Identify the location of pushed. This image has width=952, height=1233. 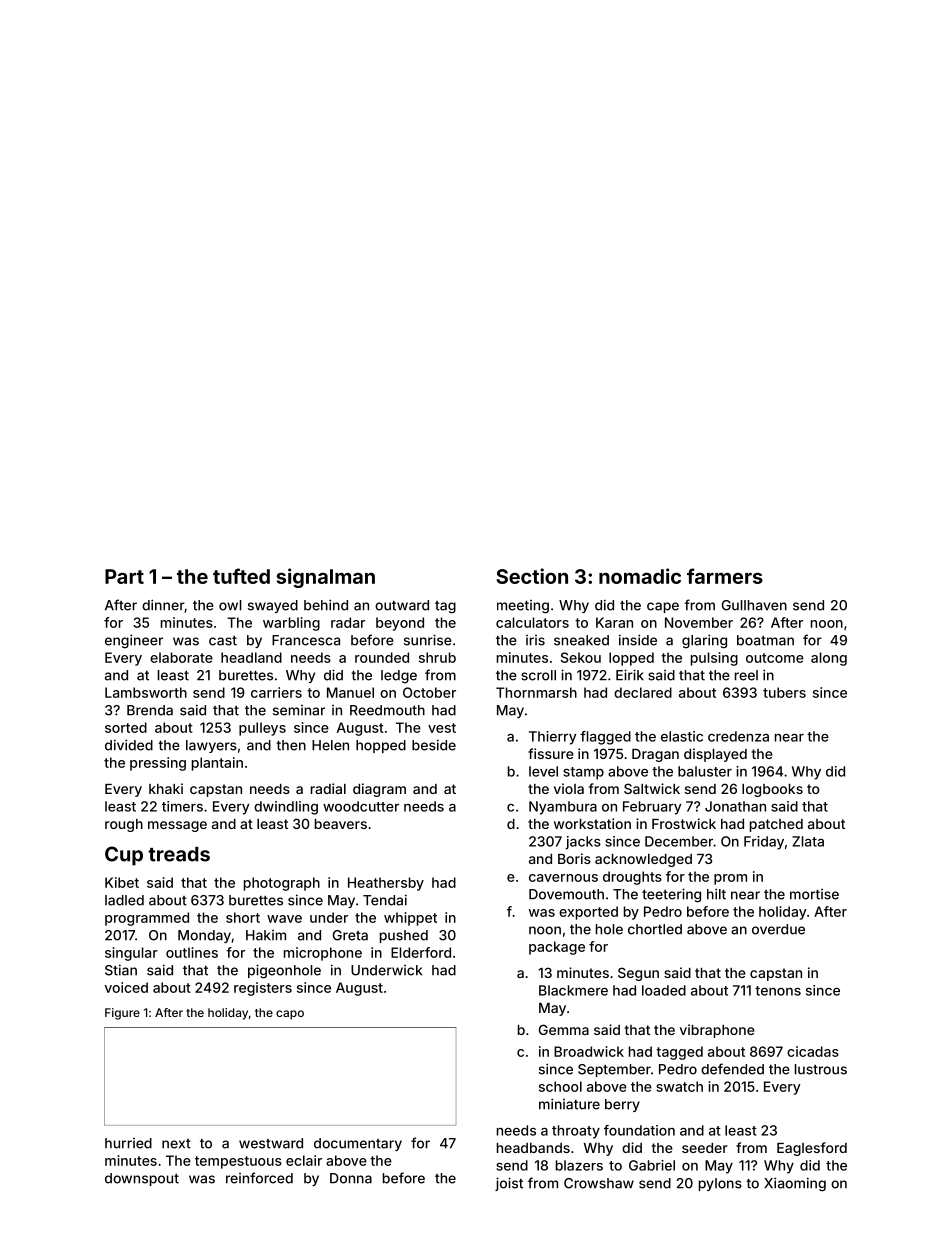
(404, 936).
